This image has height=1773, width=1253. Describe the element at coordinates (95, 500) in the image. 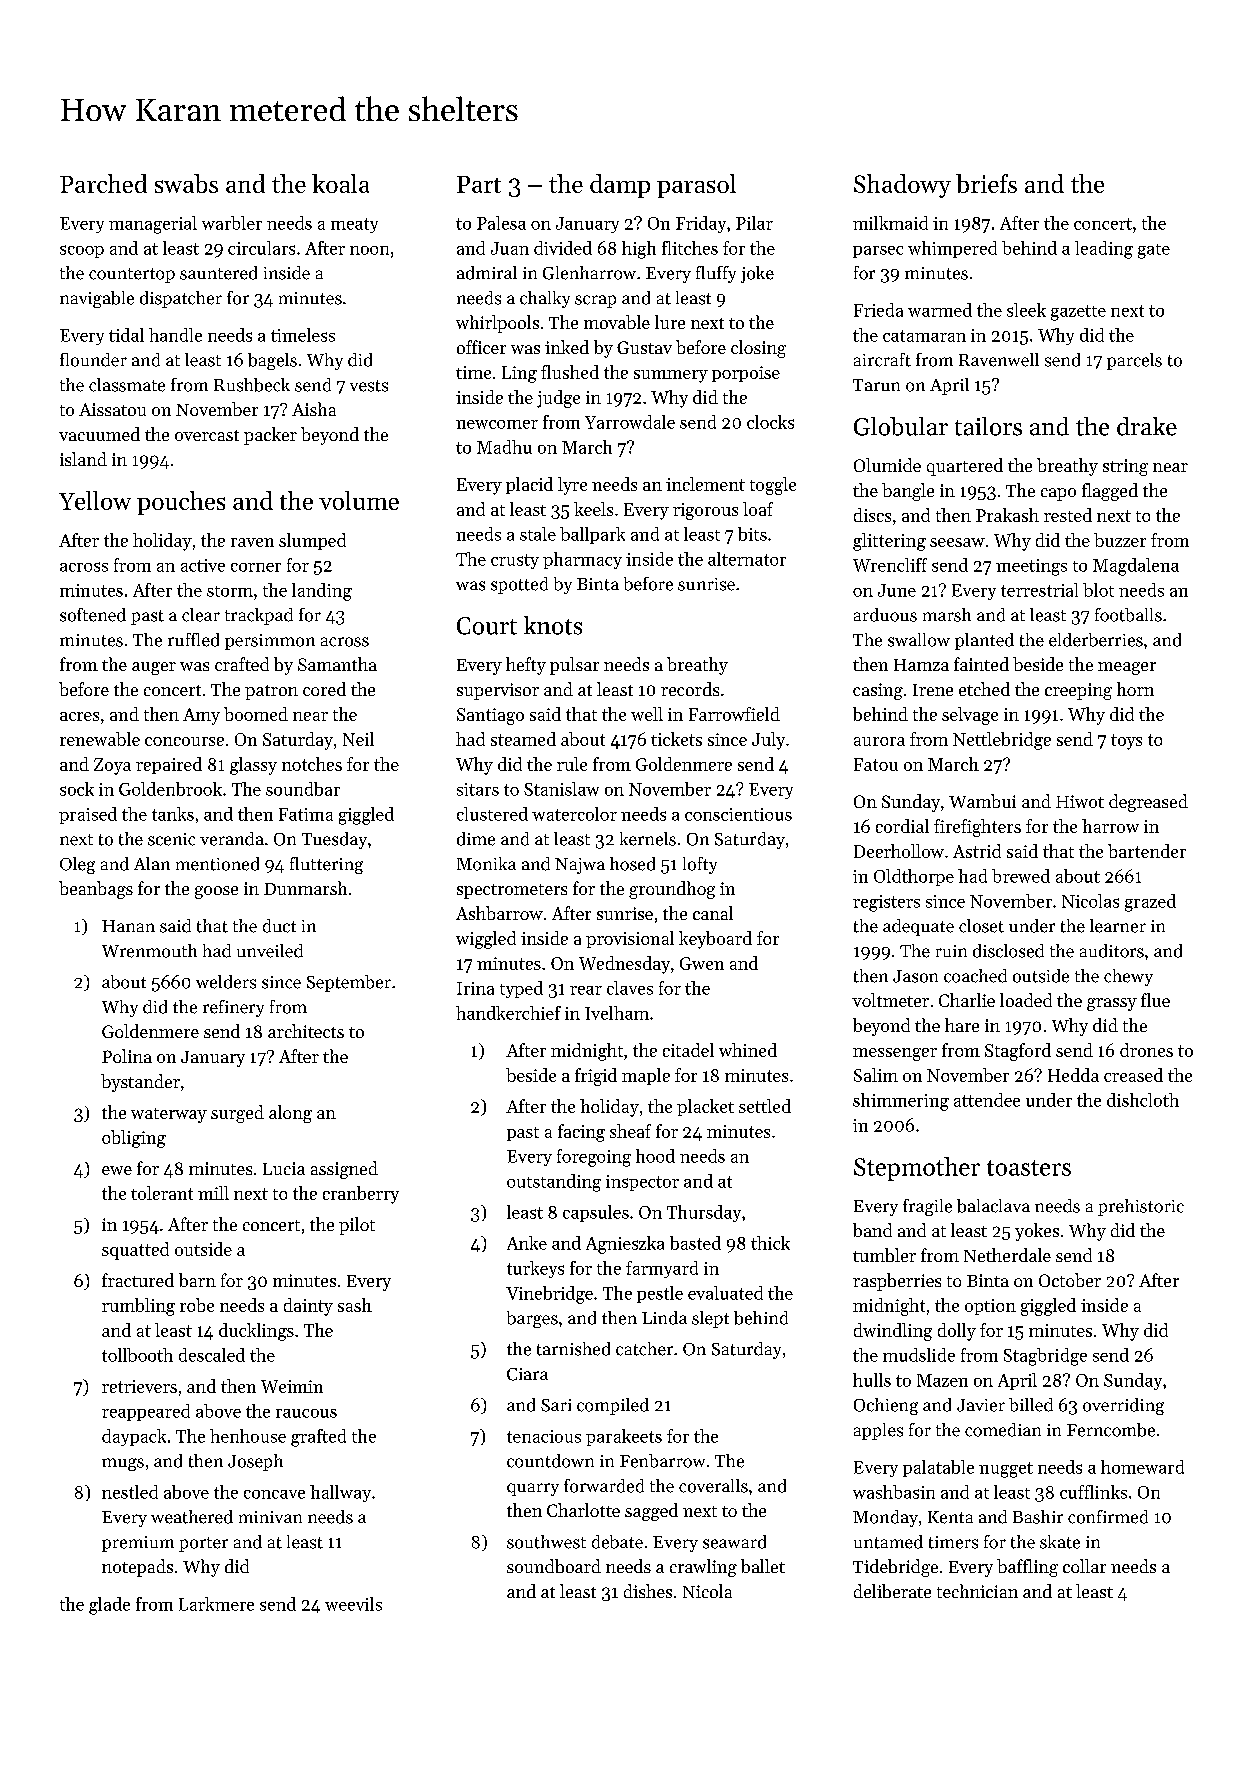

I see `Yellow` at that location.
